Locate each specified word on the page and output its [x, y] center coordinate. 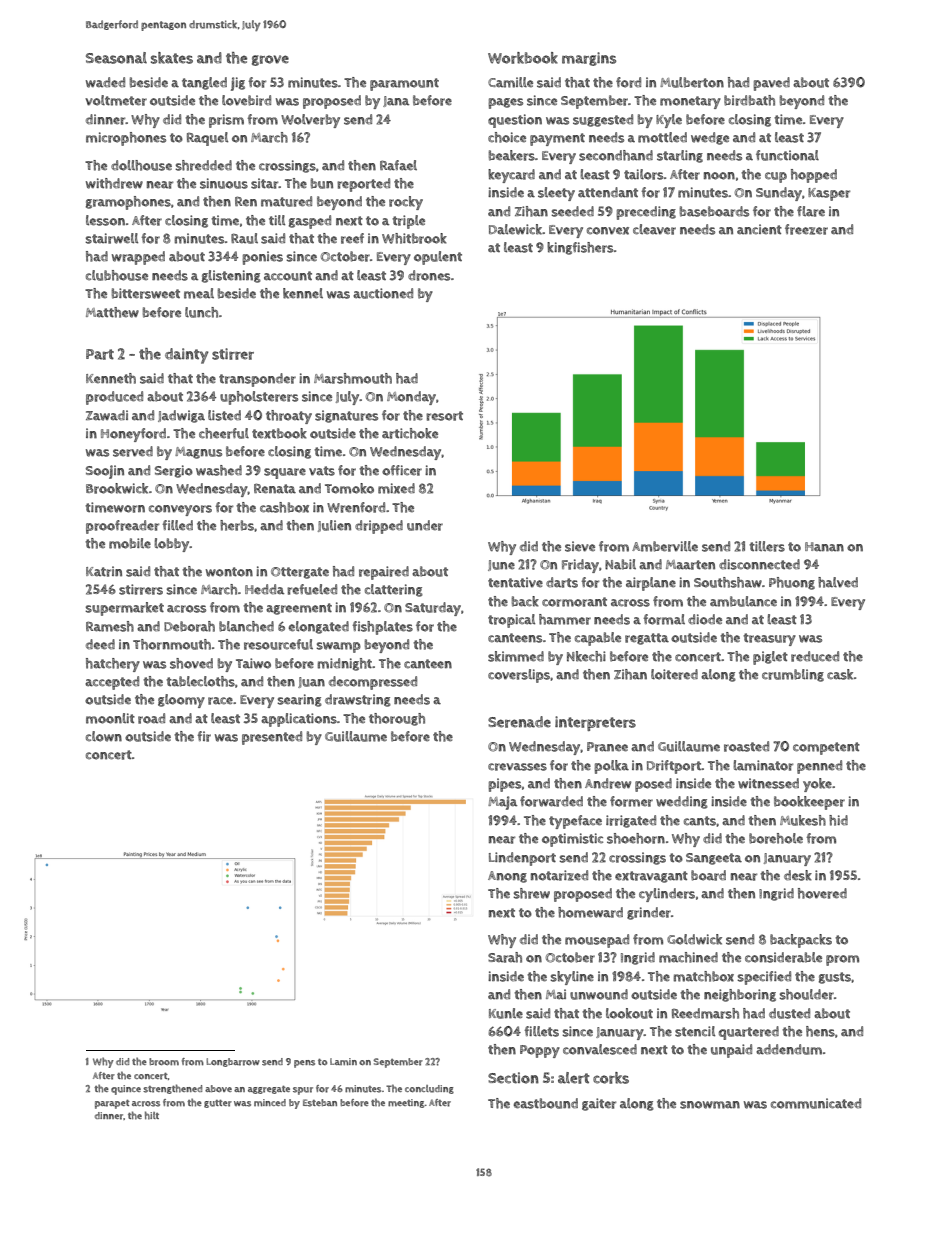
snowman [710, 1105]
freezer [806, 229]
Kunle [506, 1013]
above [218, 1088]
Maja [502, 803]
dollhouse [141, 165]
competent [826, 748]
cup [776, 177]
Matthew [112, 312]
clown [104, 736]
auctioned [383, 293]
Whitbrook [414, 238]
